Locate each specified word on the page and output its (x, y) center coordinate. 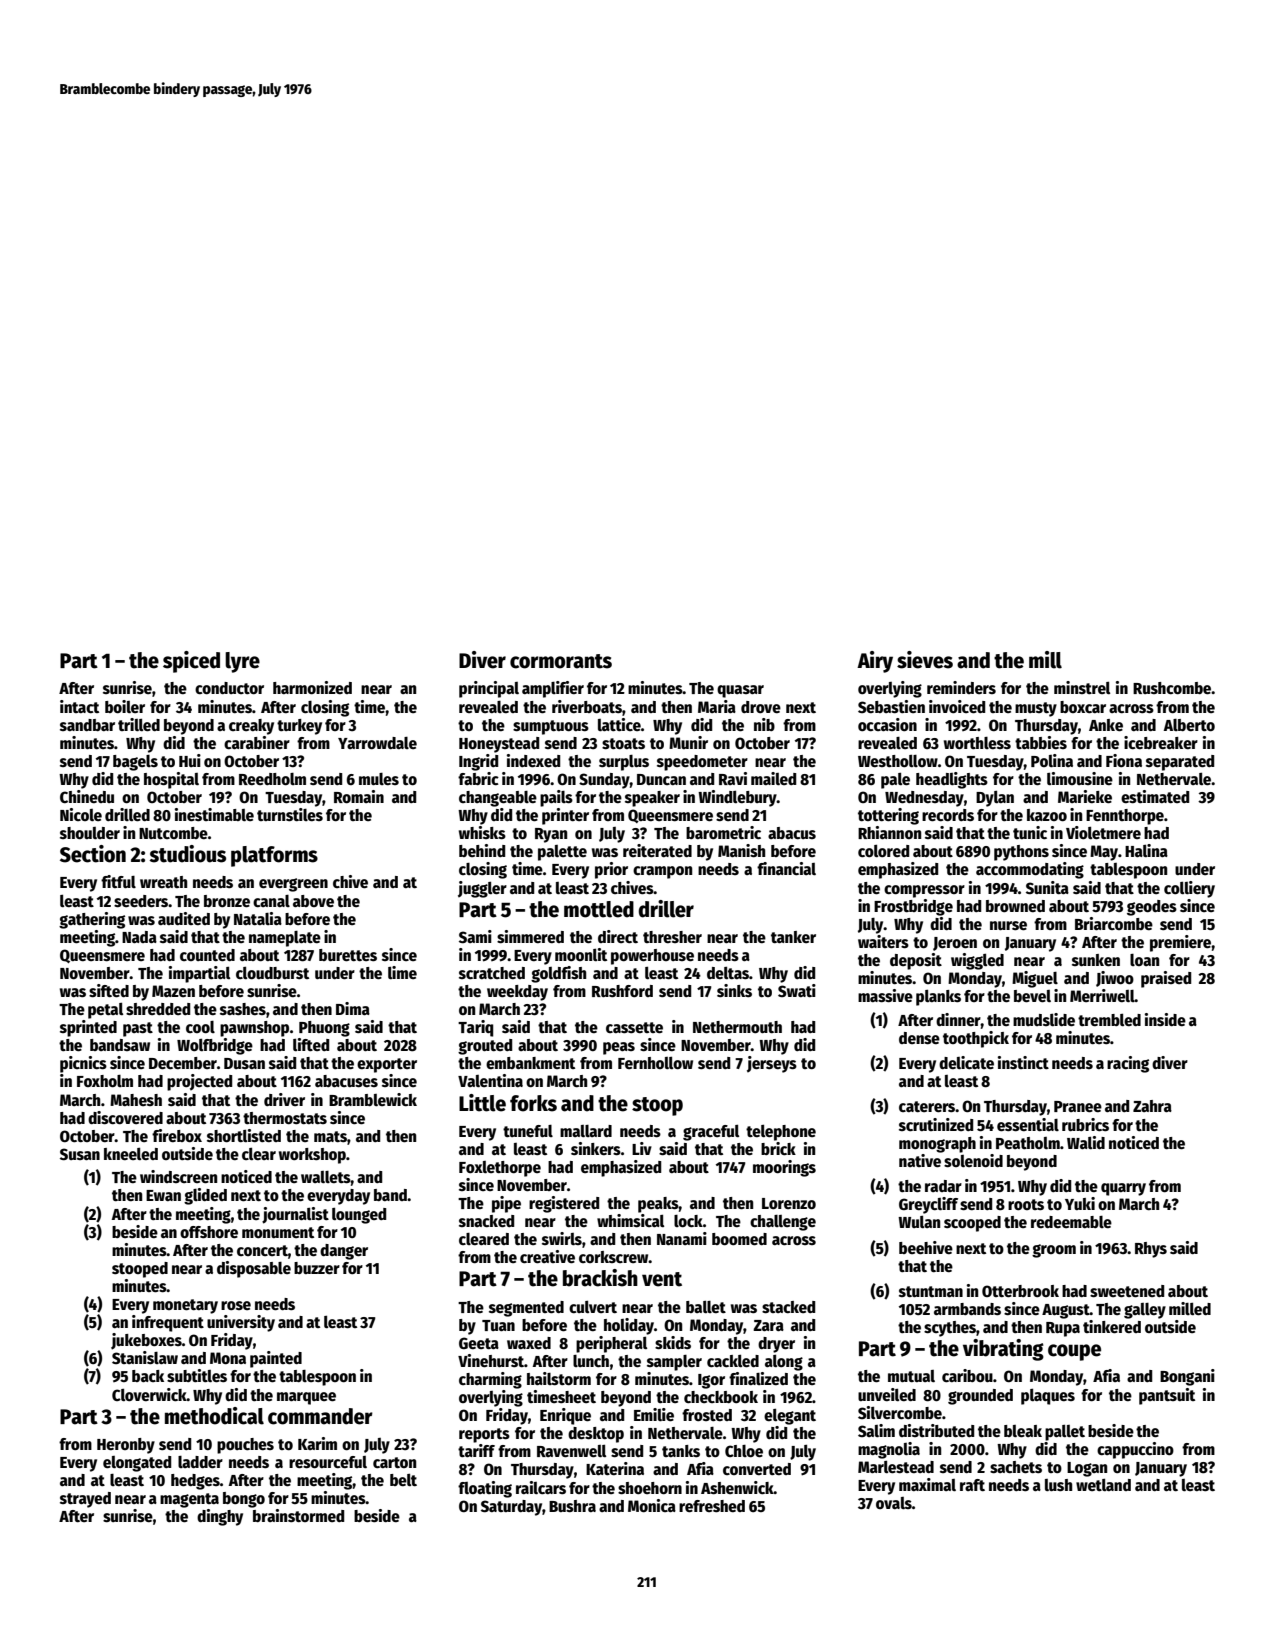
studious (187, 854)
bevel (1032, 996)
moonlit (581, 954)
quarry (1123, 1189)
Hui (190, 760)
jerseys (772, 1064)
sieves (925, 660)
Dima (353, 1008)
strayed (85, 1500)
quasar (740, 691)
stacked (788, 1307)
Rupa (1063, 1329)
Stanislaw (145, 1357)
